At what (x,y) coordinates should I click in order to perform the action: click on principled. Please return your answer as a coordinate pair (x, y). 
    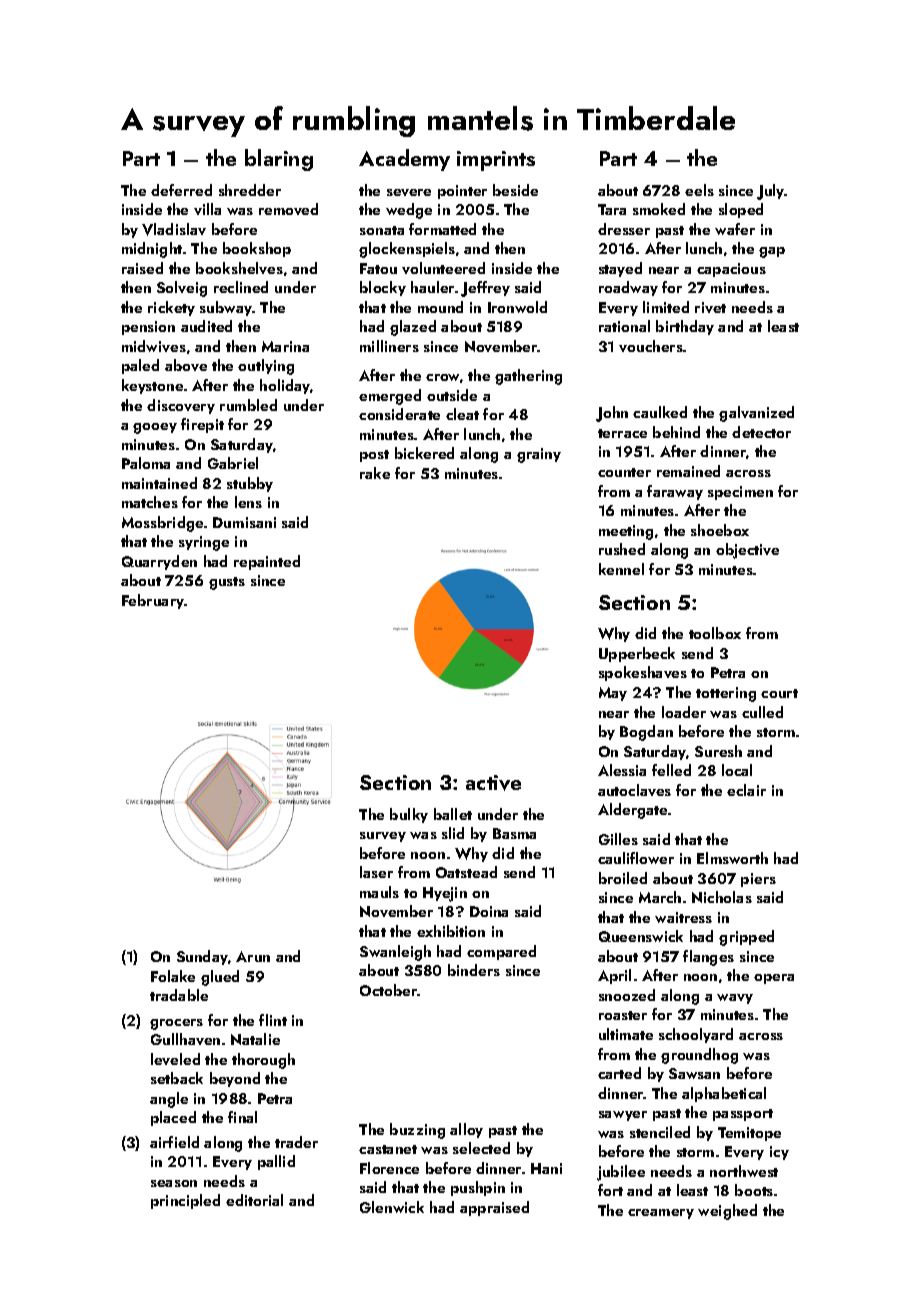
    Looking at the image, I should click on (185, 1201).
